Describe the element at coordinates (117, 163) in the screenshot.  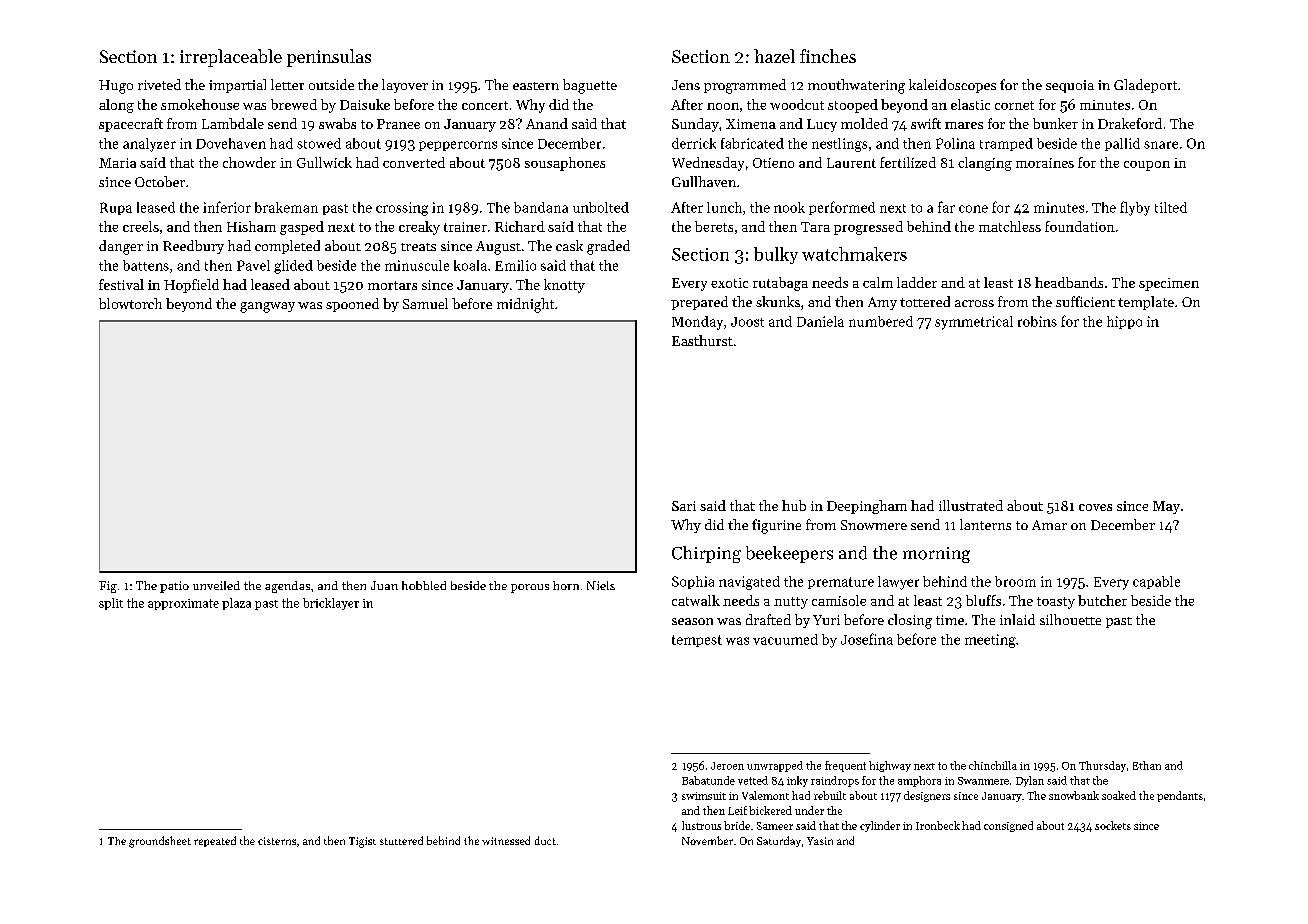
I see `Maria` at that location.
